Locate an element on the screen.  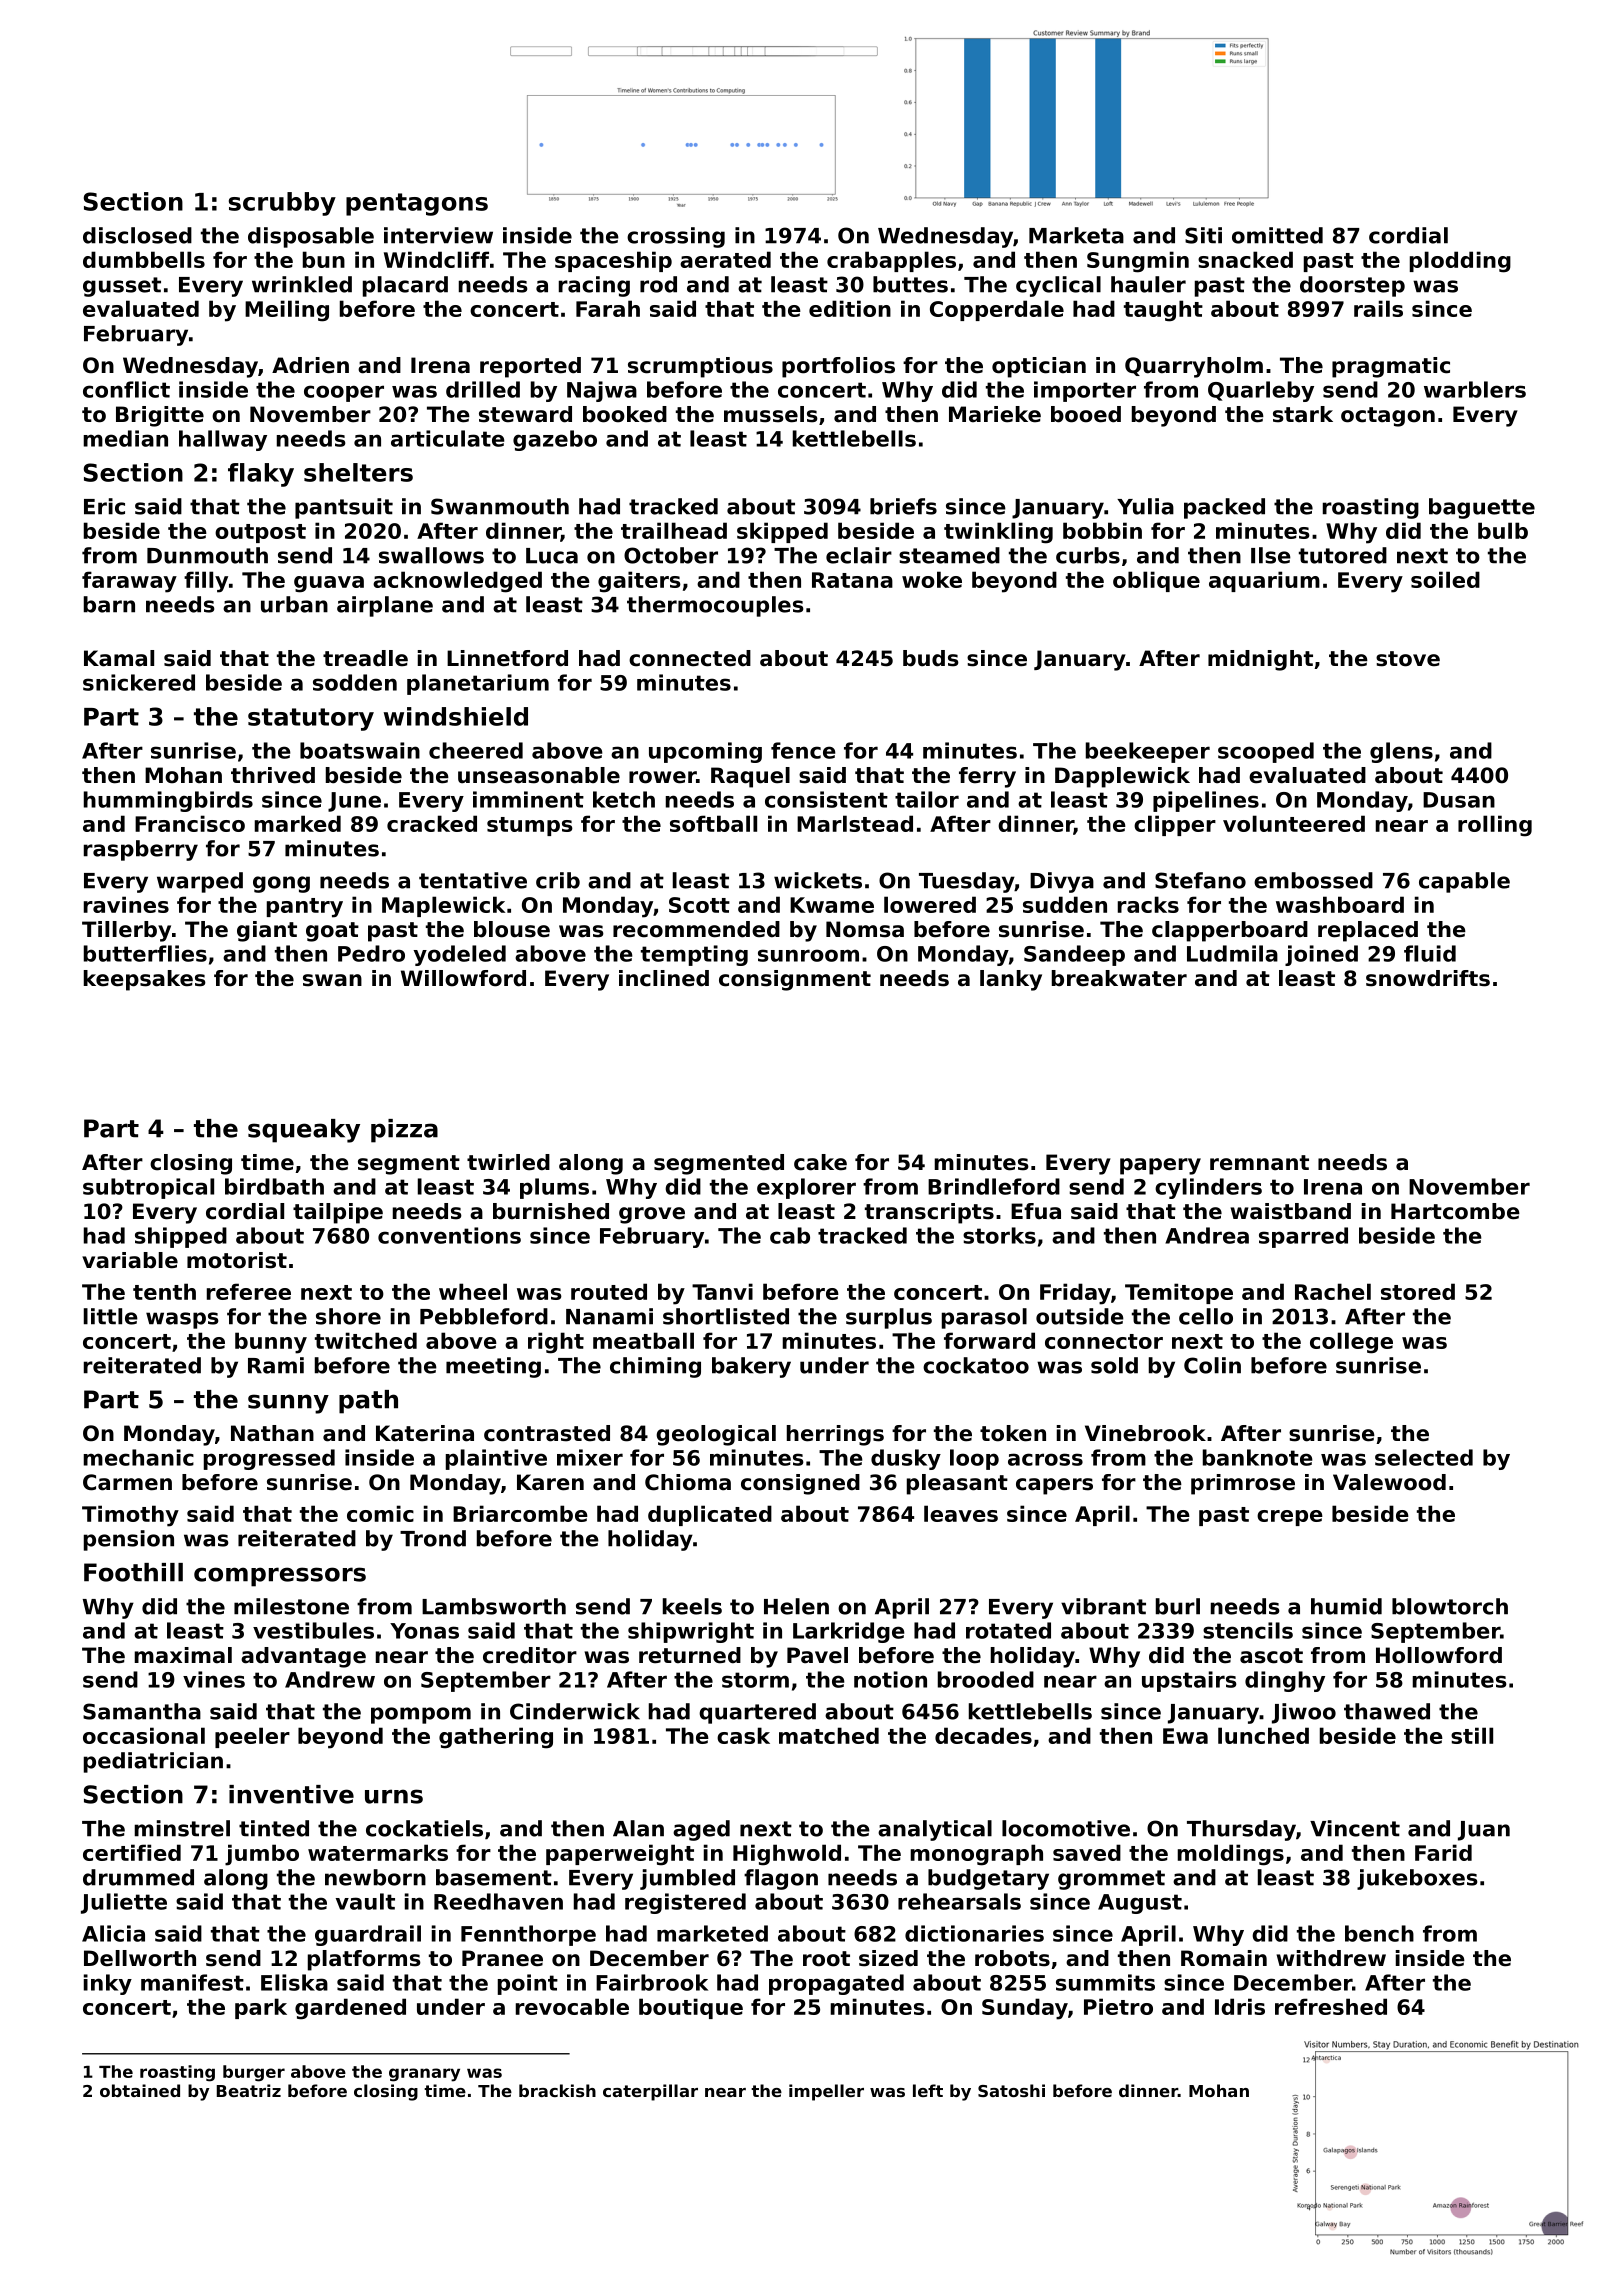
lowered is located at coordinates (930, 904).
